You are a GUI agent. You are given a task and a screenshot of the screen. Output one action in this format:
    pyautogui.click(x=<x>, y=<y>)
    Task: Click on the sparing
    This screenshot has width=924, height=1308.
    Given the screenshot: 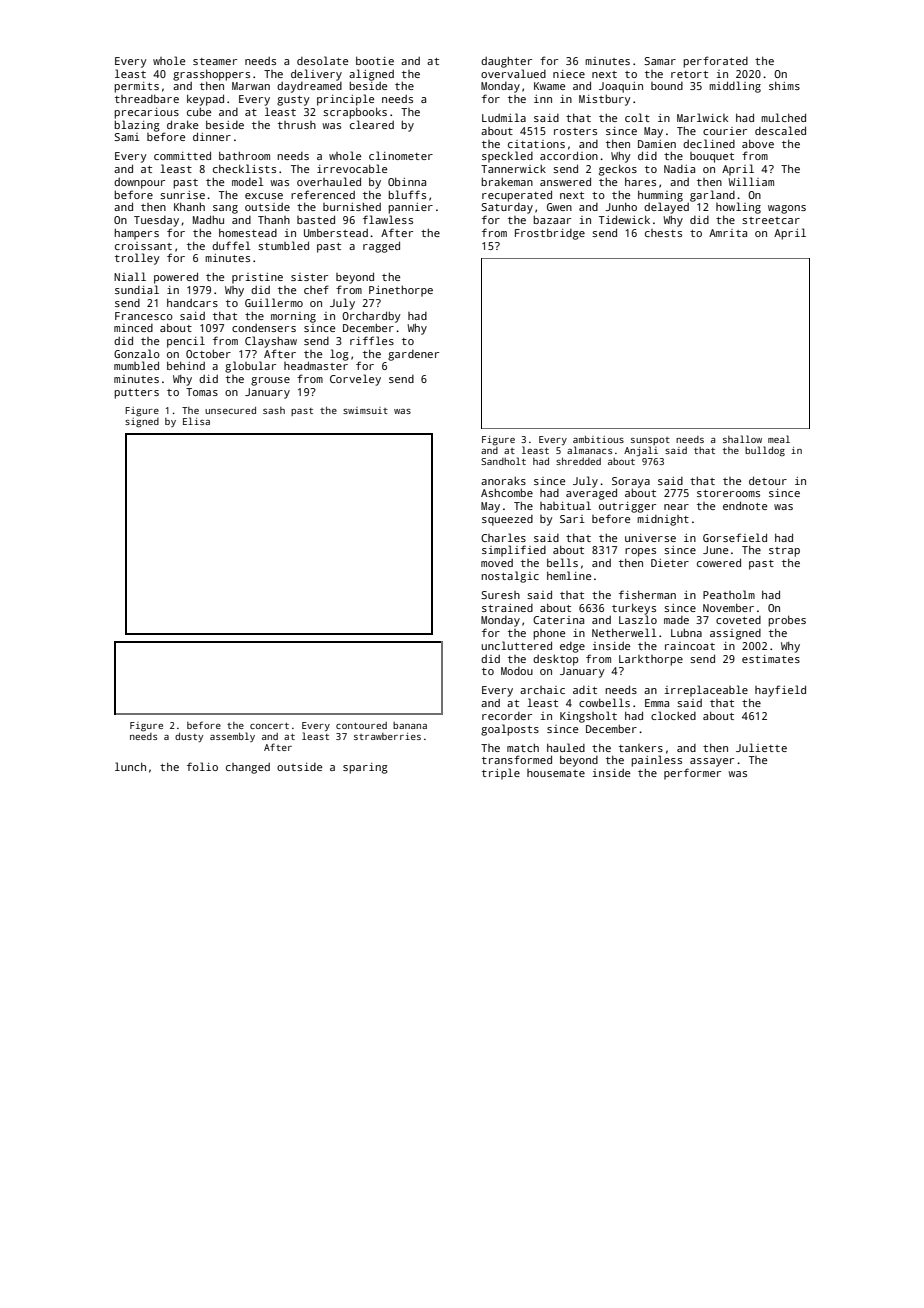 What is the action you would take?
    pyautogui.click(x=365, y=768)
